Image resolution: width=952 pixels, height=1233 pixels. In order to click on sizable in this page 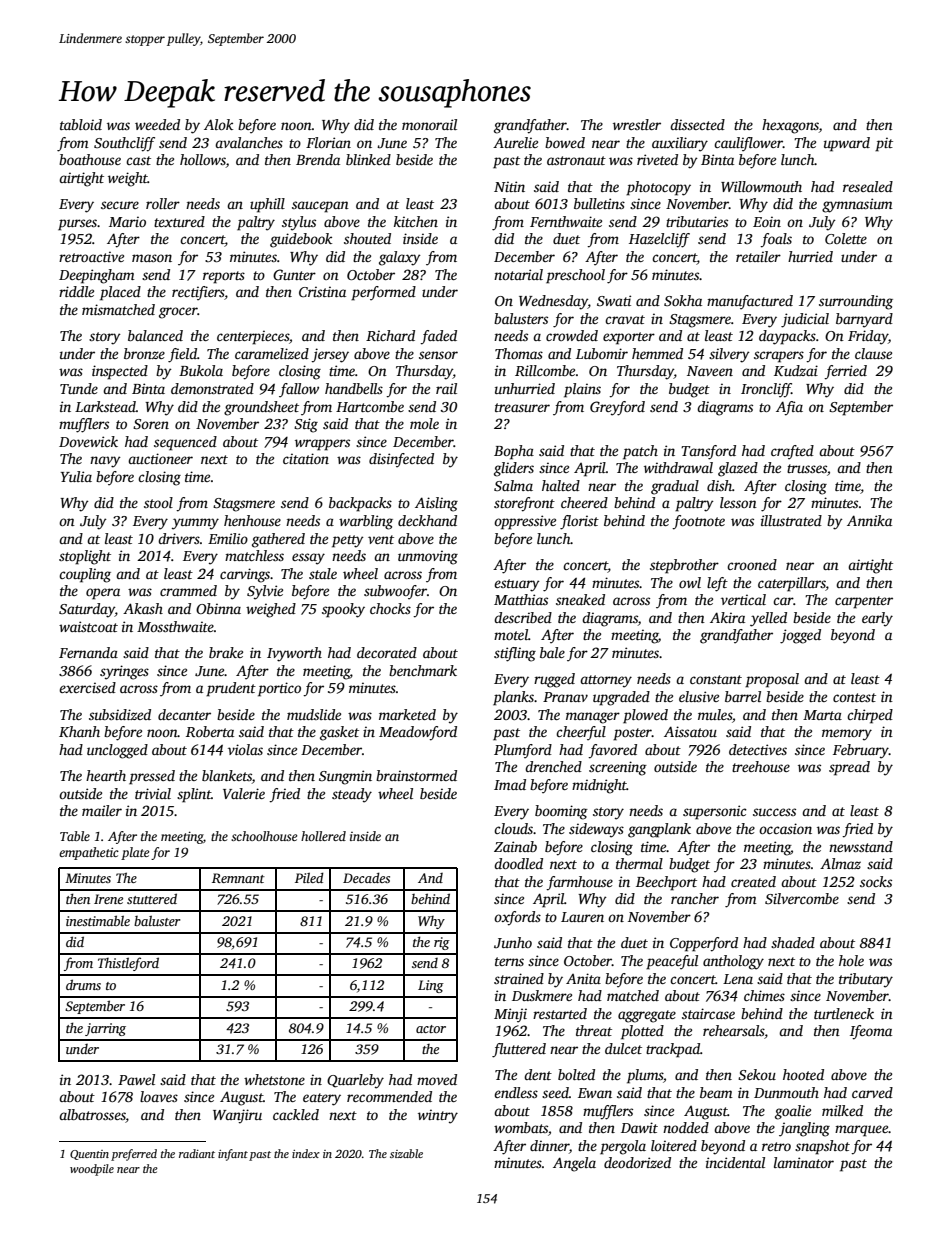, I will do `click(406, 1153)`.
